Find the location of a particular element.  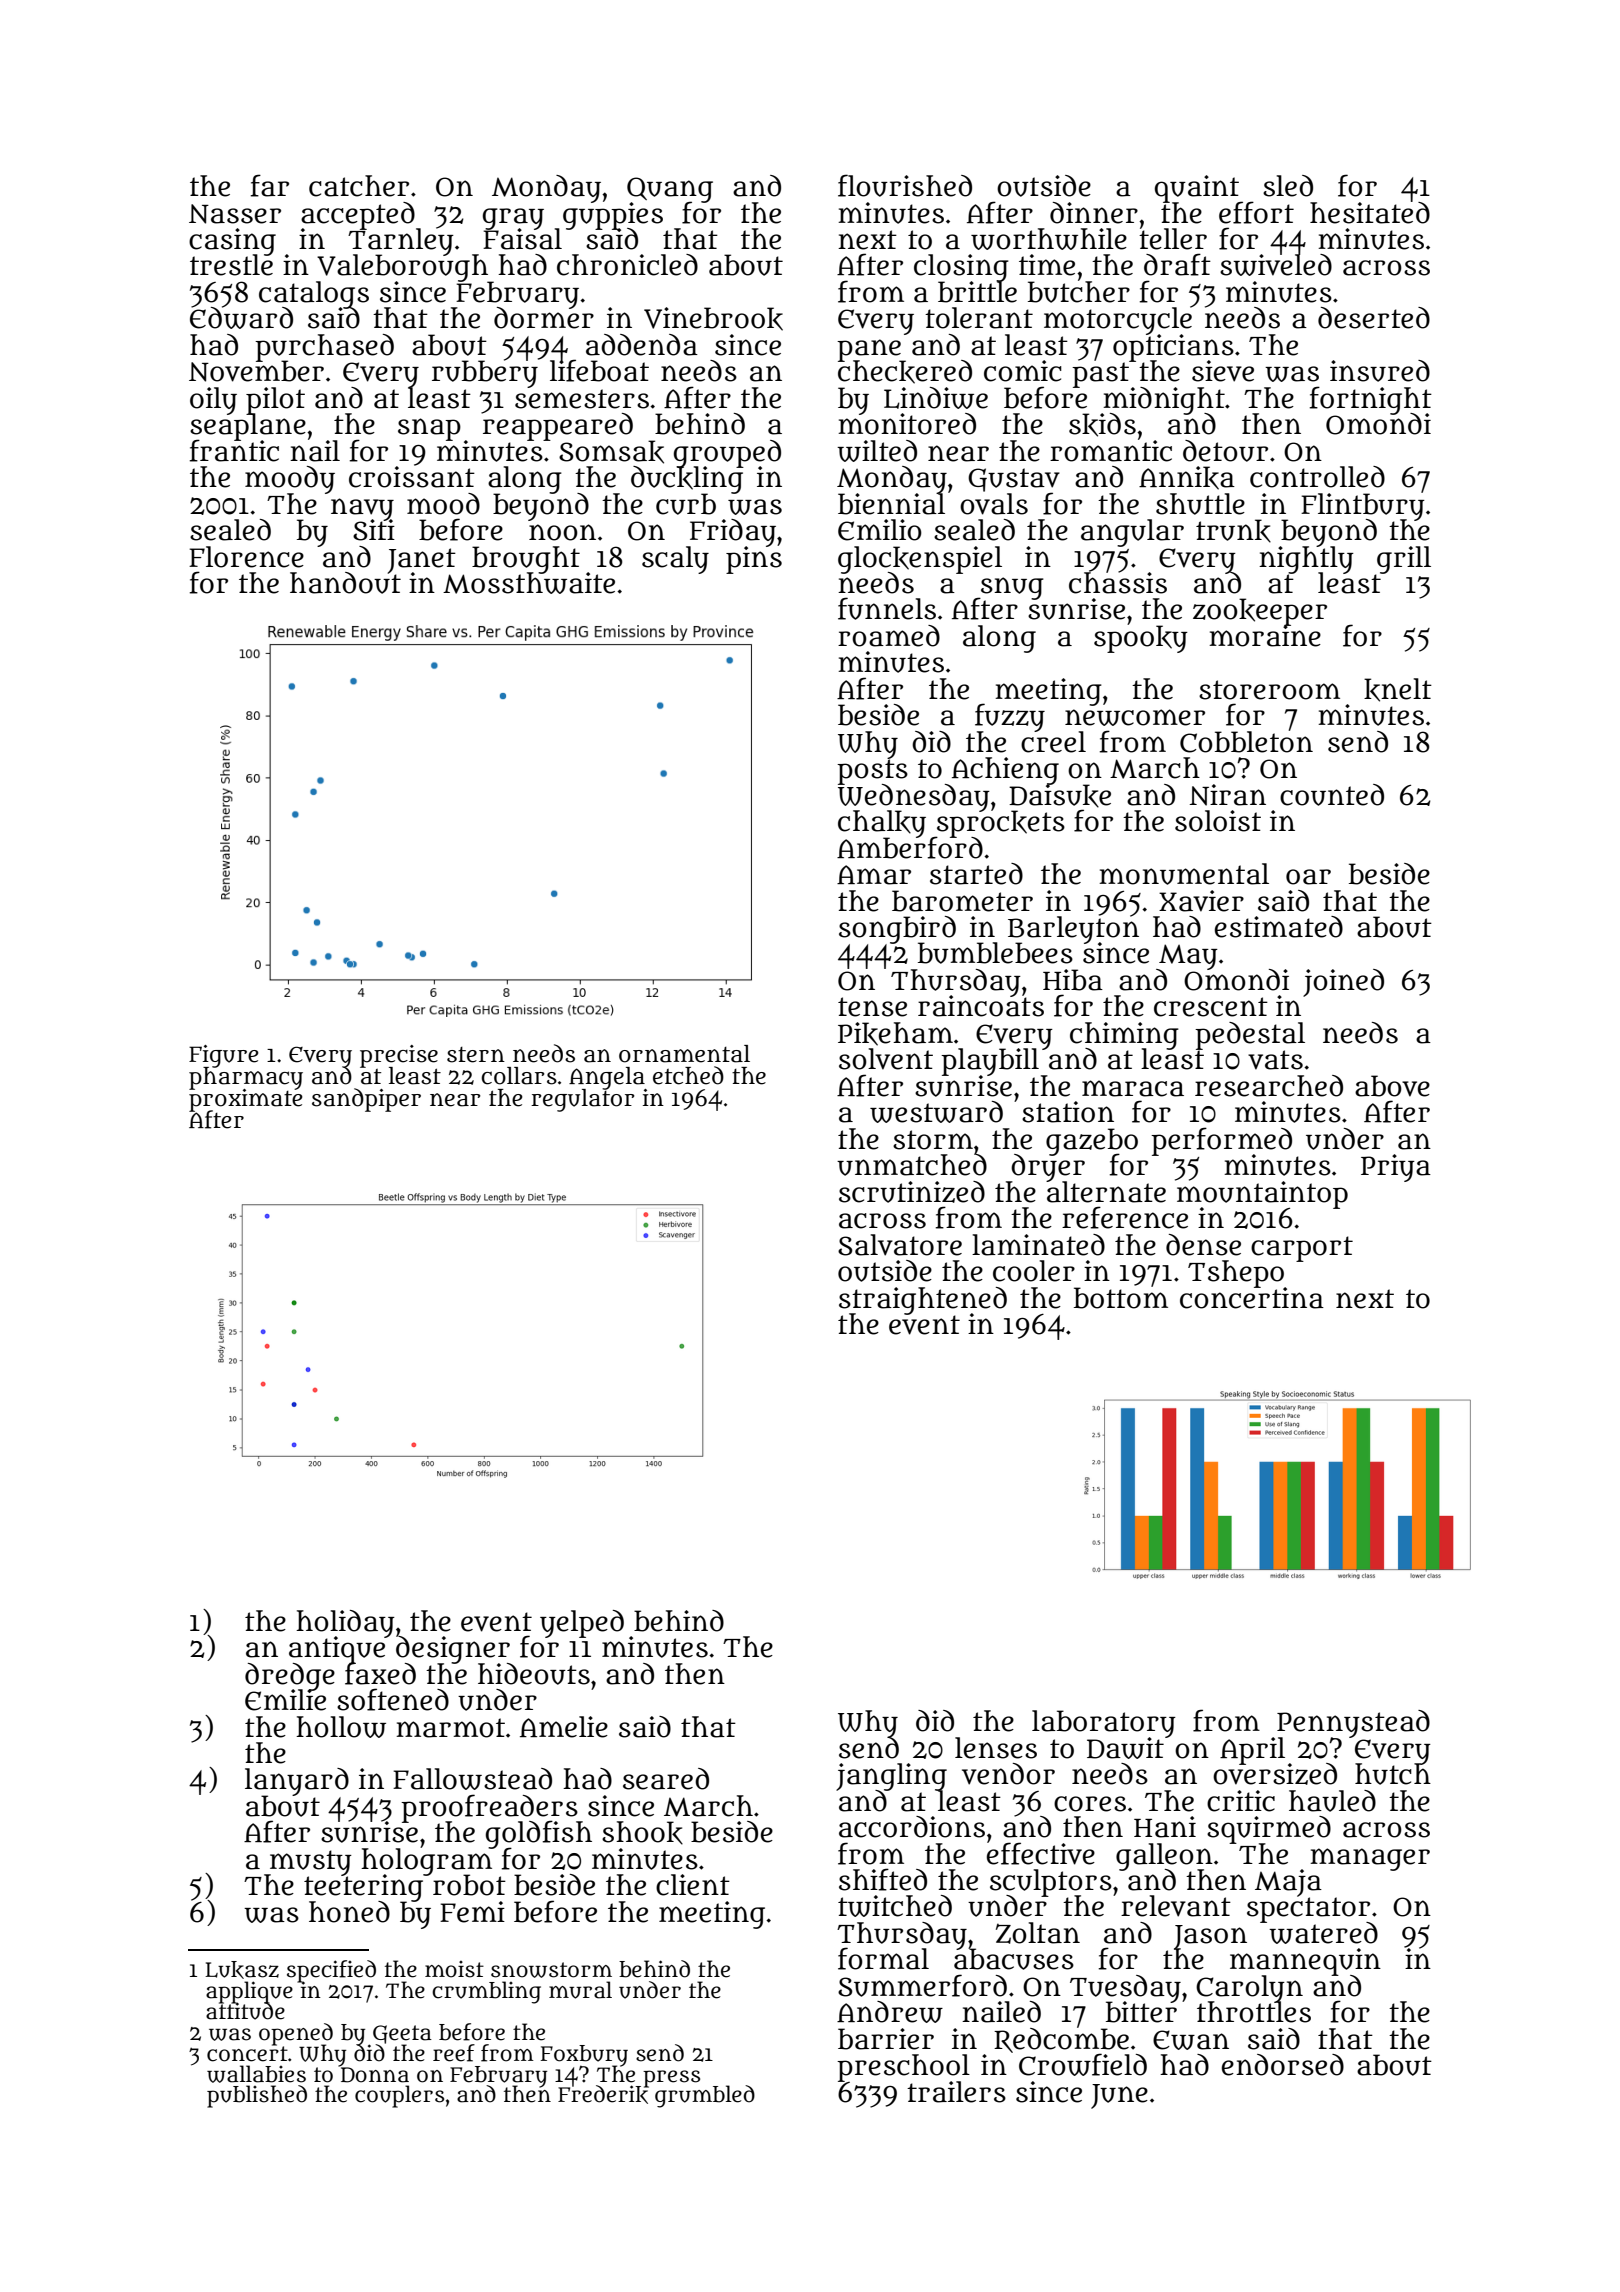

Pennystead is located at coordinates (1353, 1723).
